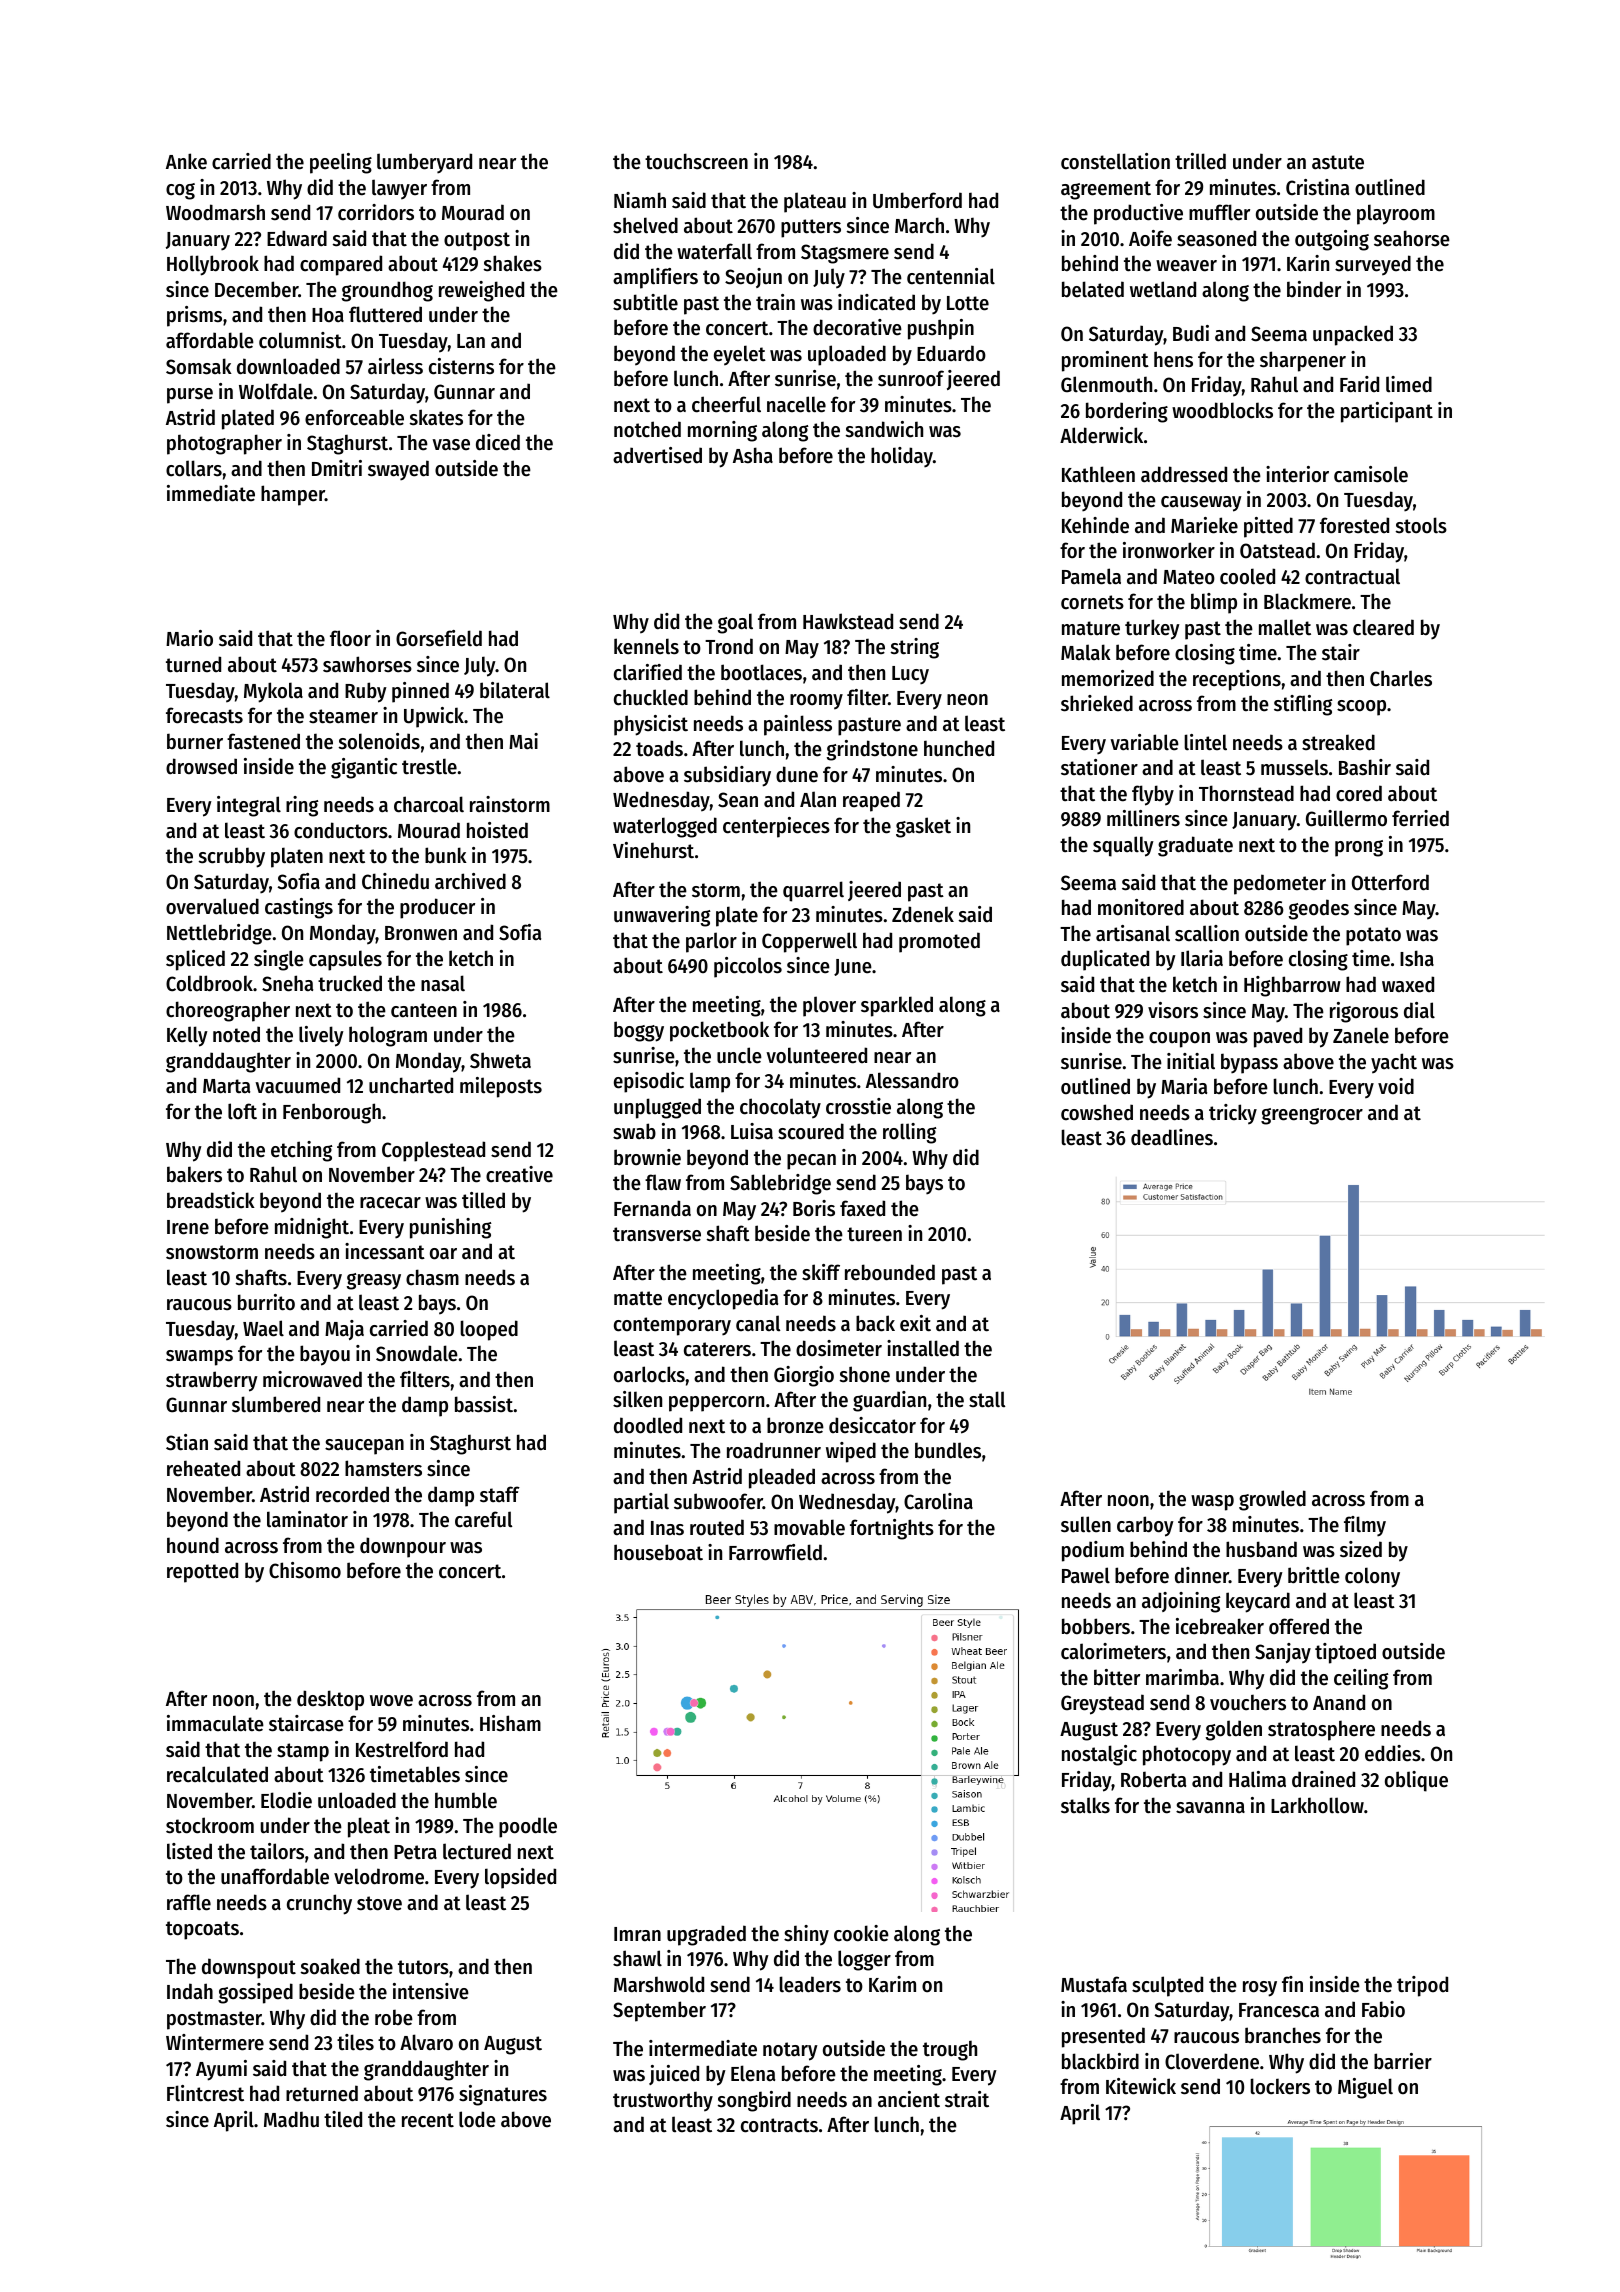 The height and width of the page is (2292, 1620). Describe the element at coordinates (902, 457) in the page. I see `holiday` at that location.
